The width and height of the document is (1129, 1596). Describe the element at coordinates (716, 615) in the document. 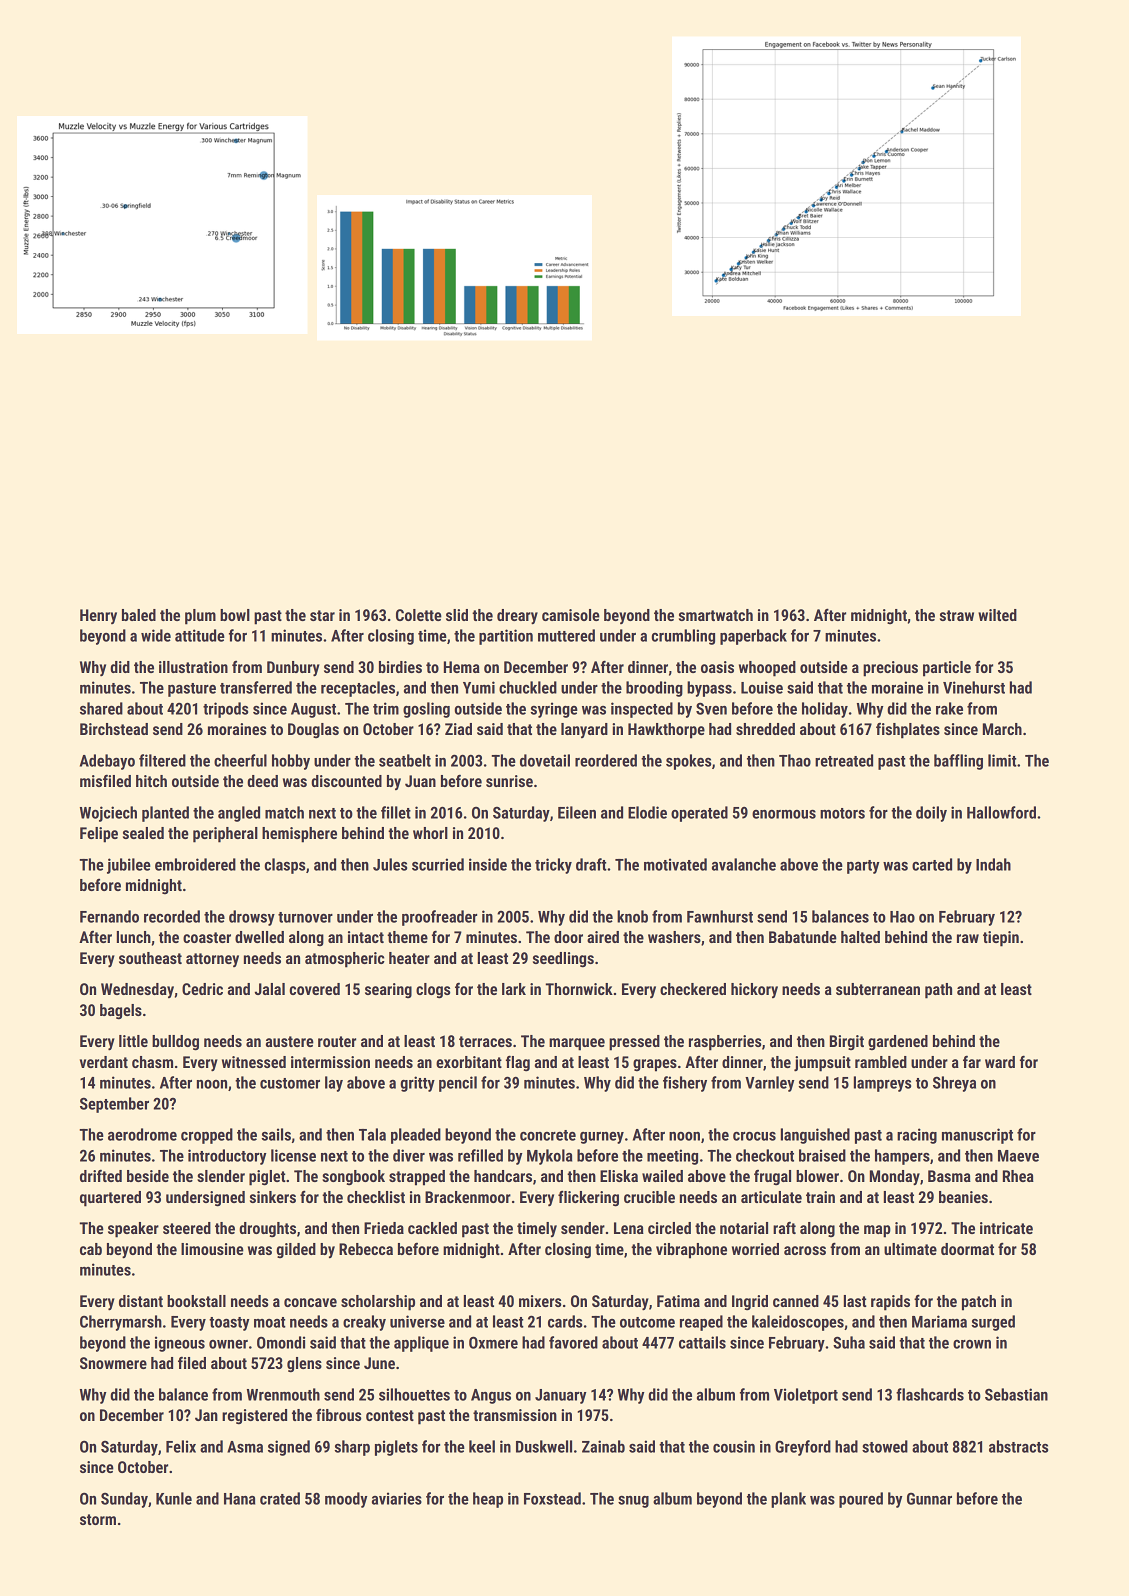

I see `smartwatch` at that location.
